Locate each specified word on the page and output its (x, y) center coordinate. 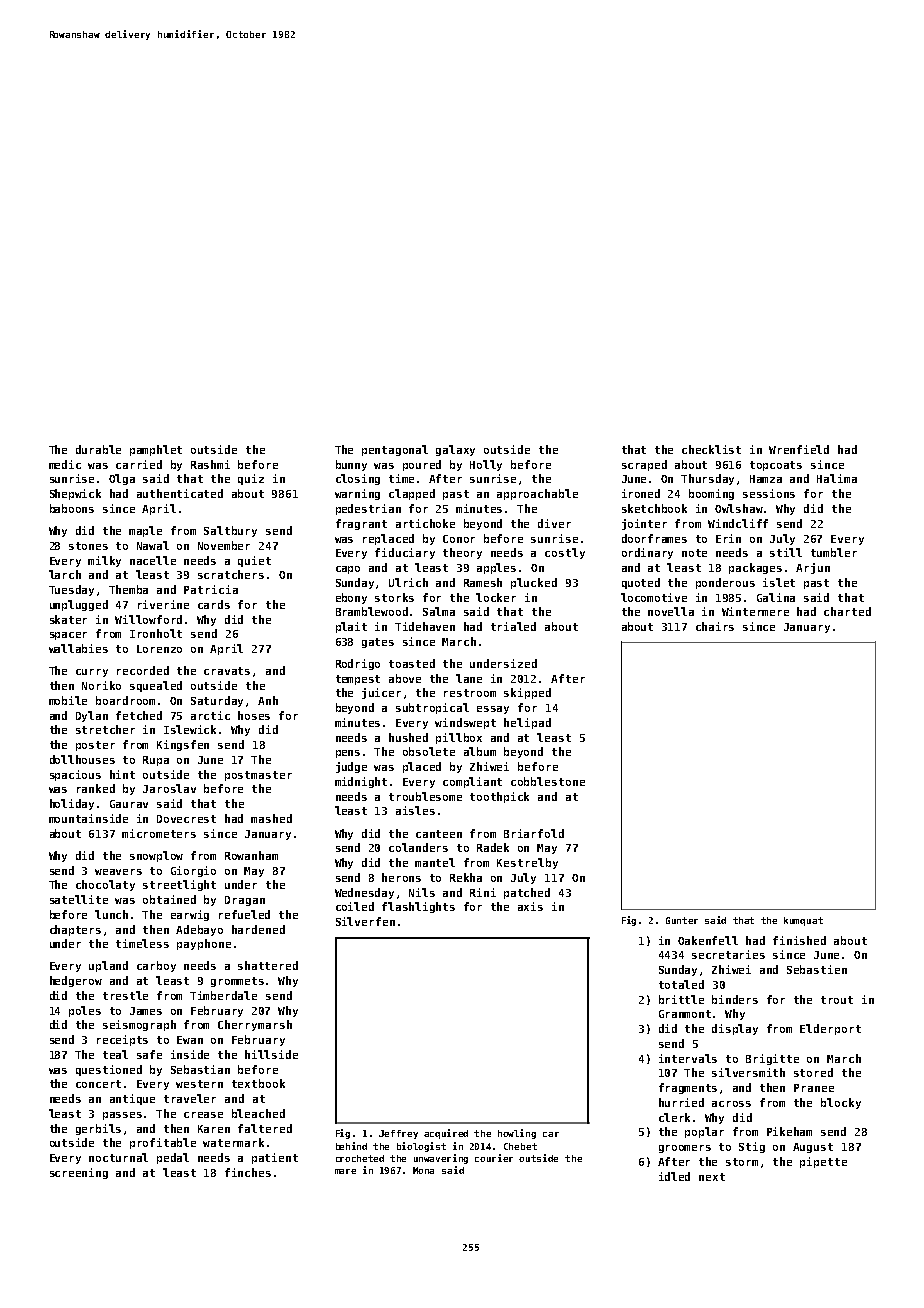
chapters (75, 930)
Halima (837, 478)
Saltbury (230, 531)
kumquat (803, 921)
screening (79, 1173)
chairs (715, 626)
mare (345, 1171)
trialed (513, 626)
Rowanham (251, 855)
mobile (68, 700)
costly (565, 553)
